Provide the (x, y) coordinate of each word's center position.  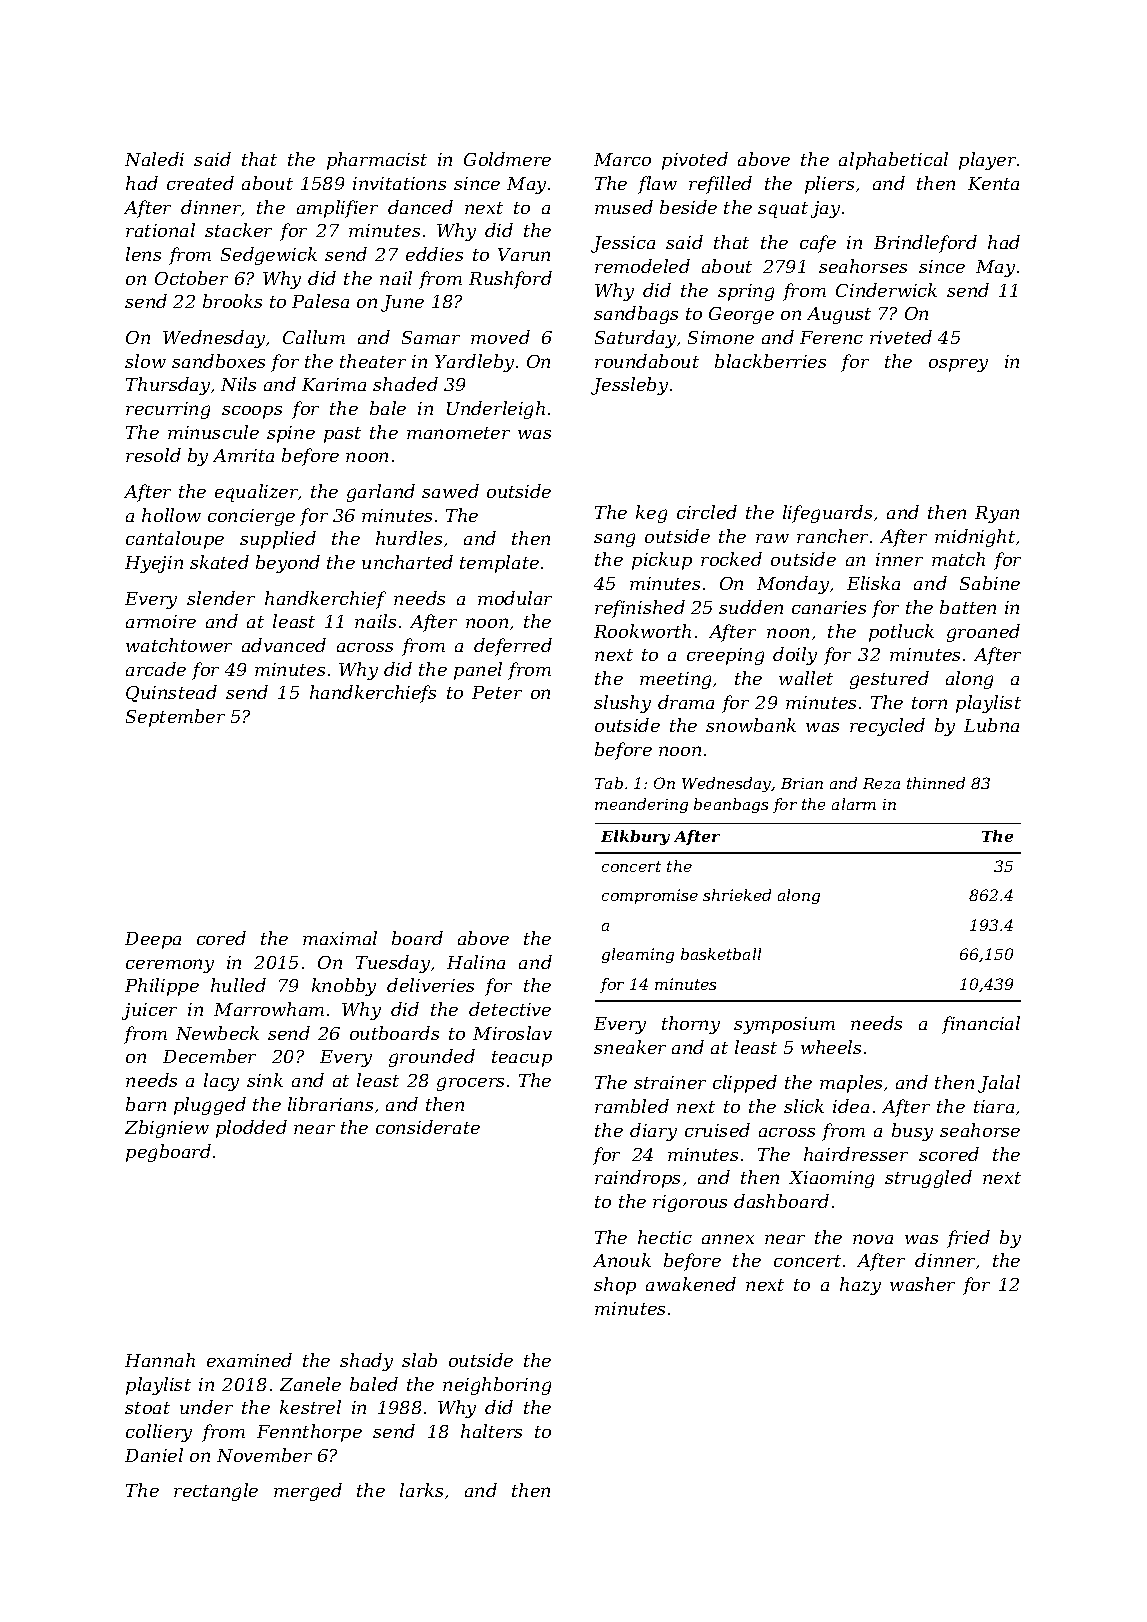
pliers (829, 185)
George (741, 315)
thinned (936, 783)
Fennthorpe (309, 1433)
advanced (284, 645)
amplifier (337, 209)
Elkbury (635, 837)
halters (491, 1431)
